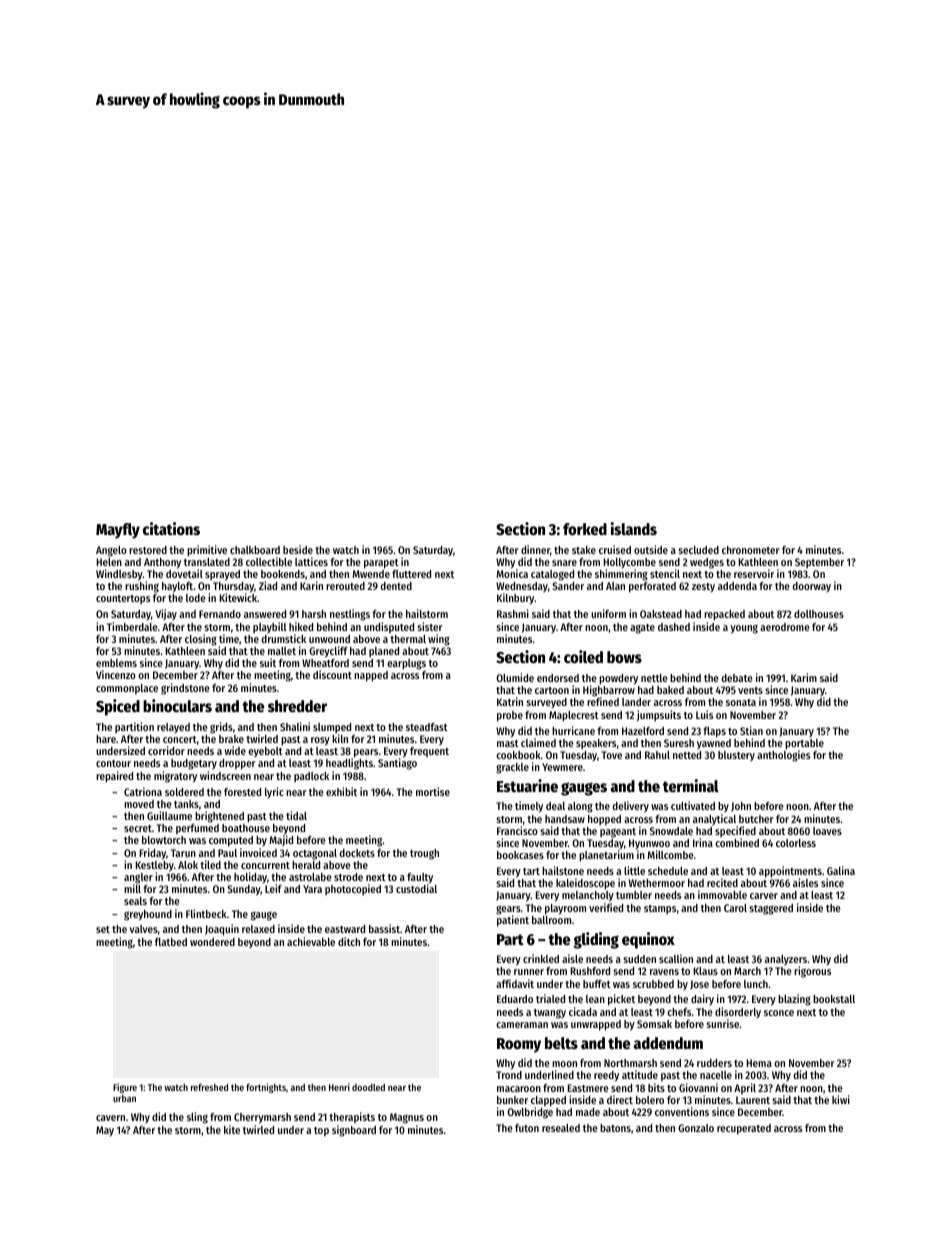 Image resolution: width=952 pixels, height=1233 pixels. What do you see at coordinates (148, 550) in the screenshot?
I see `restored` at bounding box center [148, 550].
